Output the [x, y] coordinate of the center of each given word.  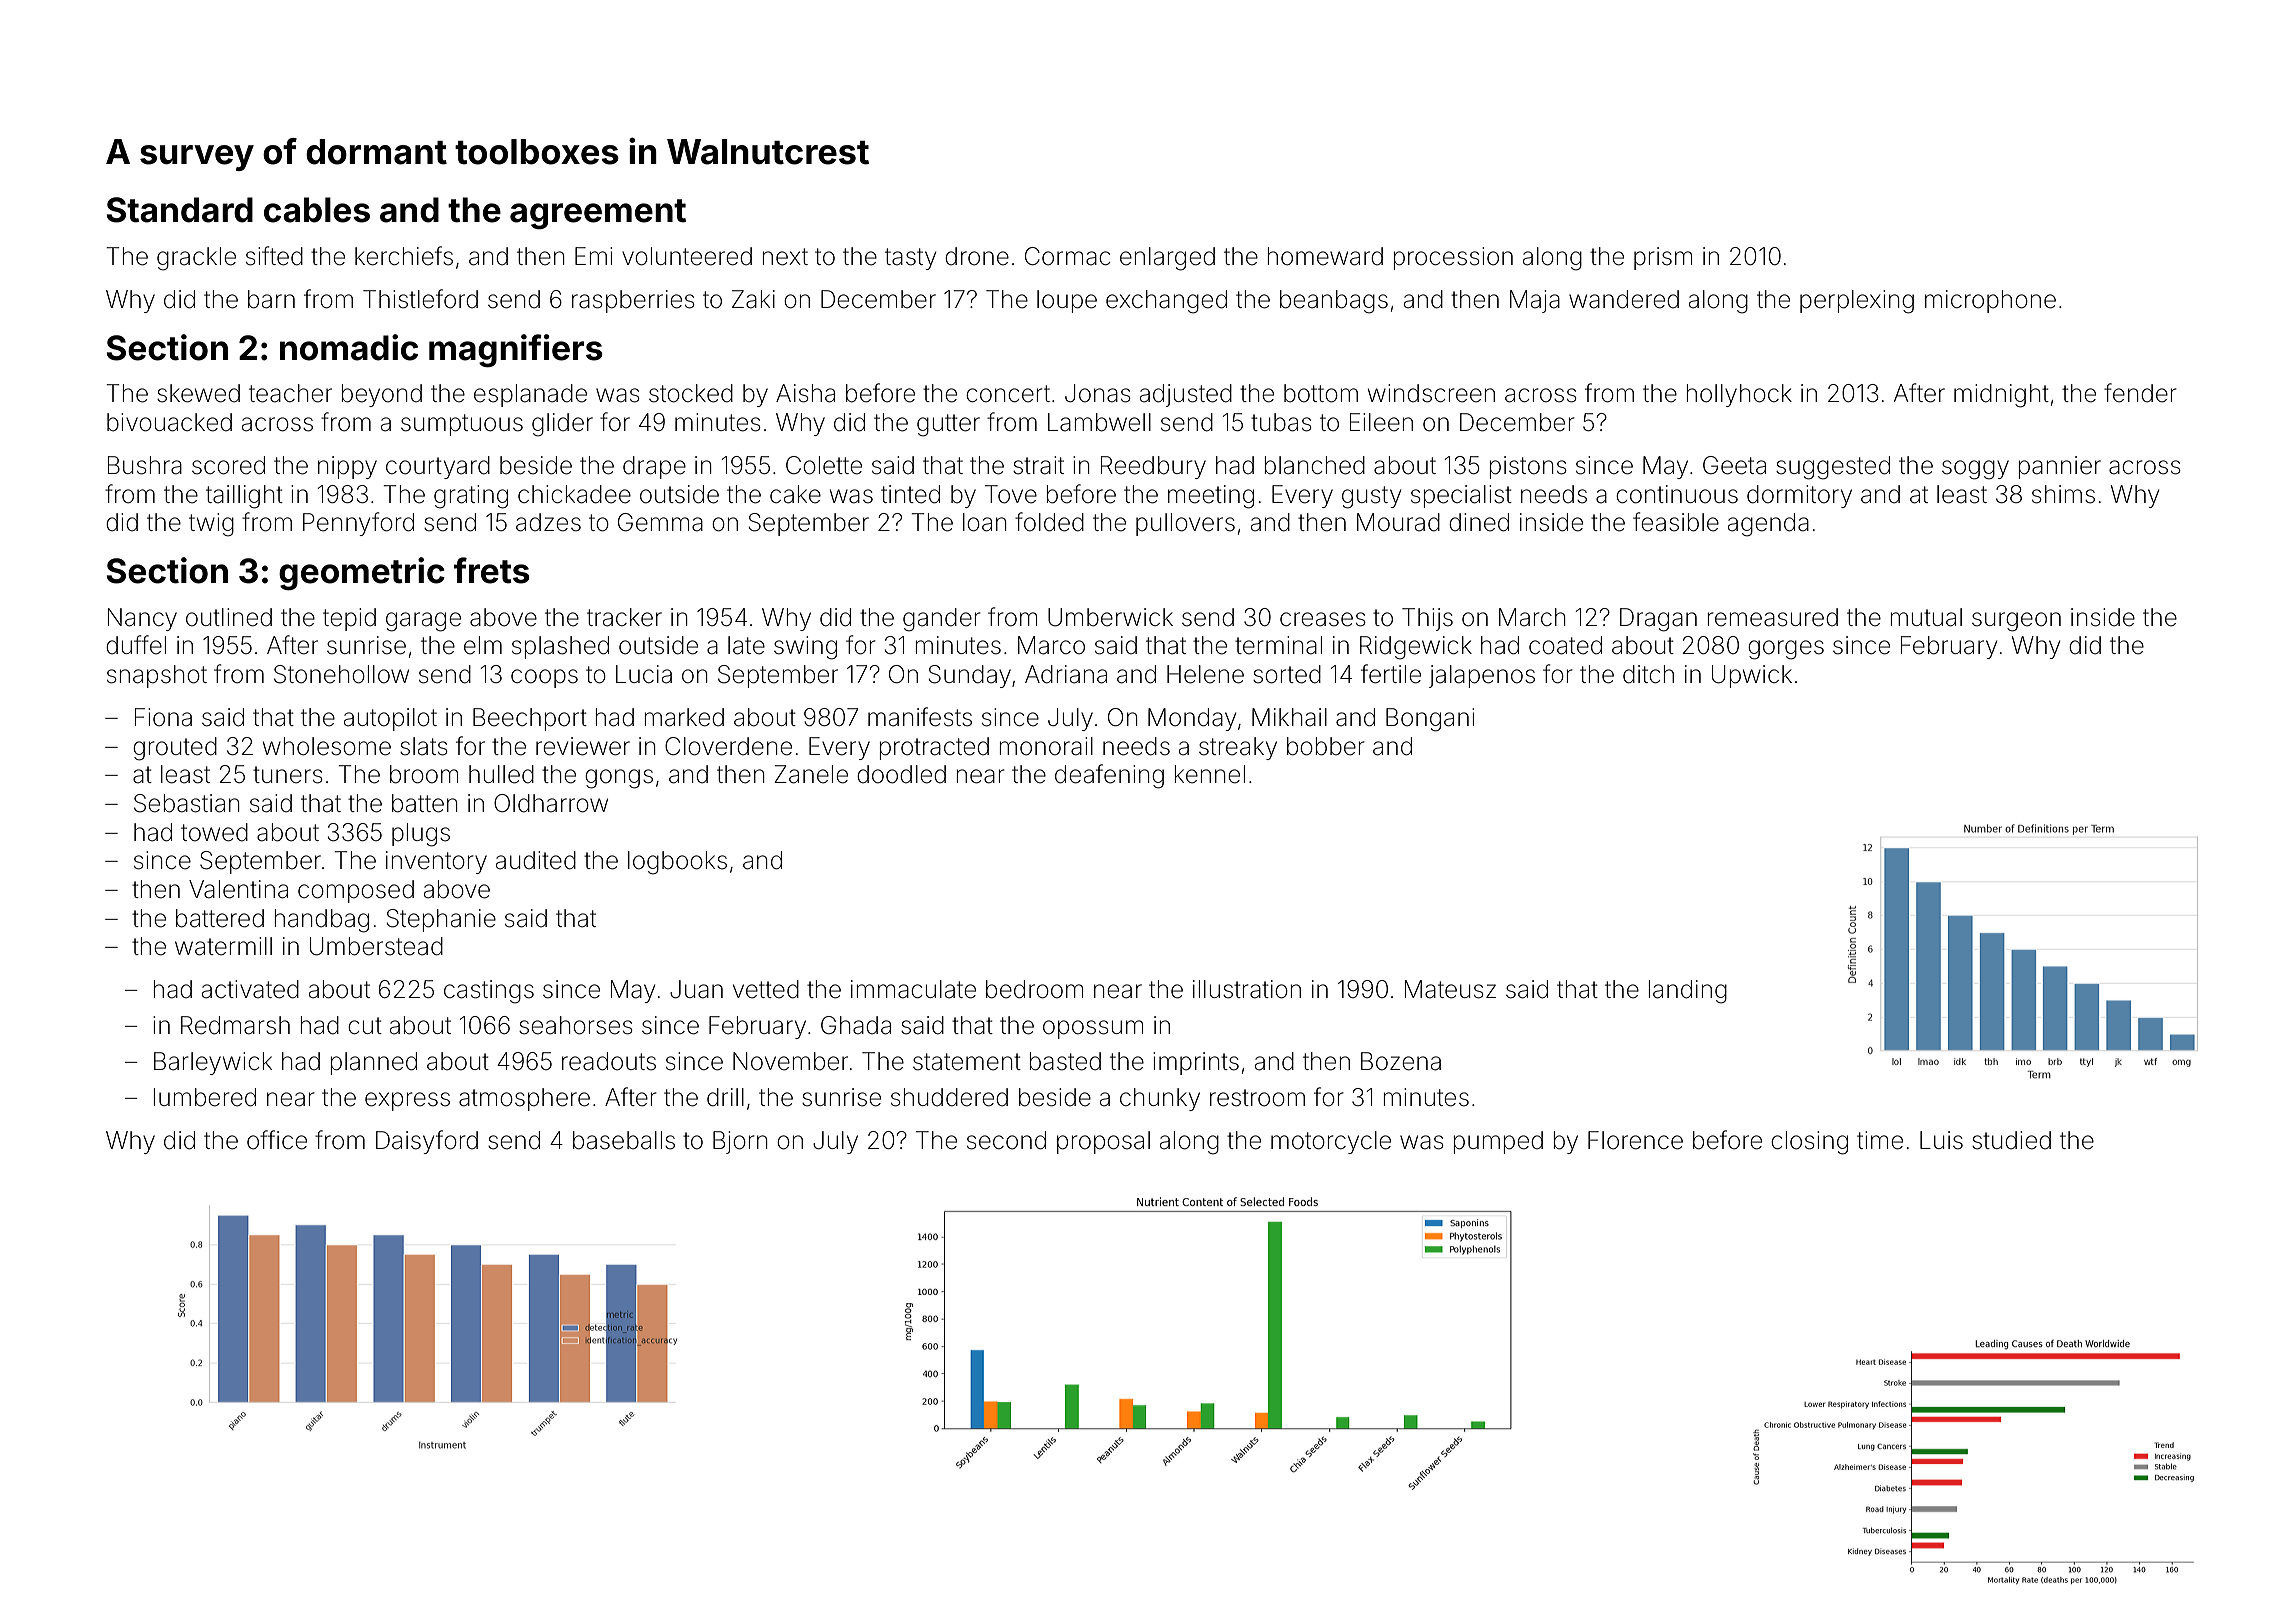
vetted [766, 989]
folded [1049, 522]
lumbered [205, 1097]
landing [1688, 992]
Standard [179, 210]
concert [1008, 394]
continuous [1677, 494]
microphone [1990, 301]
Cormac [1068, 256]
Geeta [1734, 465]
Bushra [145, 465]
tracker [624, 617]
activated [250, 989]
